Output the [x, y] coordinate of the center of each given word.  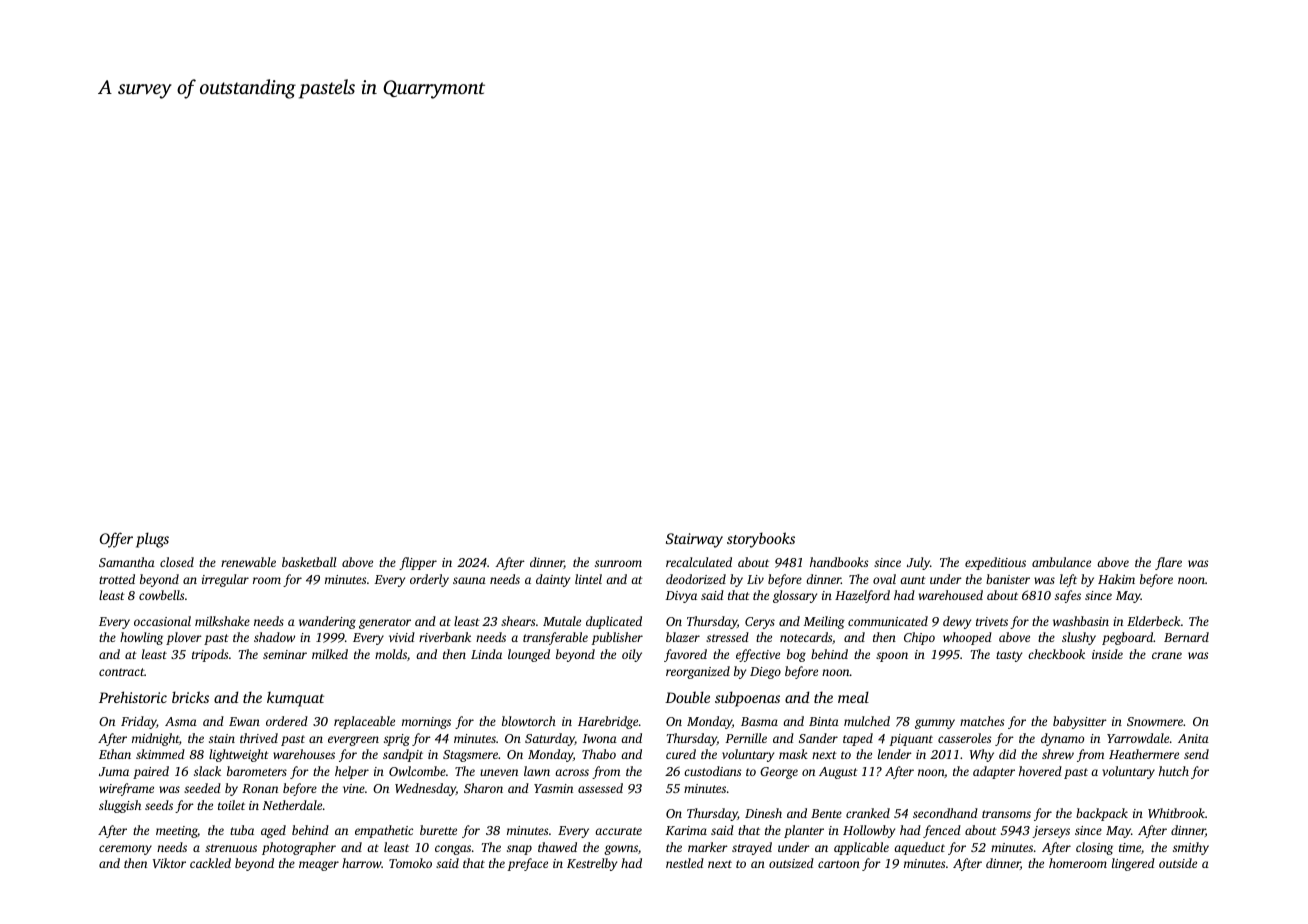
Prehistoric [133, 697]
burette [438, 830]
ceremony [125, 850]
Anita [1193, 738]
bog [796, 655]
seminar [285, 654]
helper [352, 772]
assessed [600, 788]
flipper [418, 563]
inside [1107, 654]
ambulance [1061, 562]
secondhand [945, 813]
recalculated [699, 562]
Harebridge [608, 722]
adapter [994, 772]
